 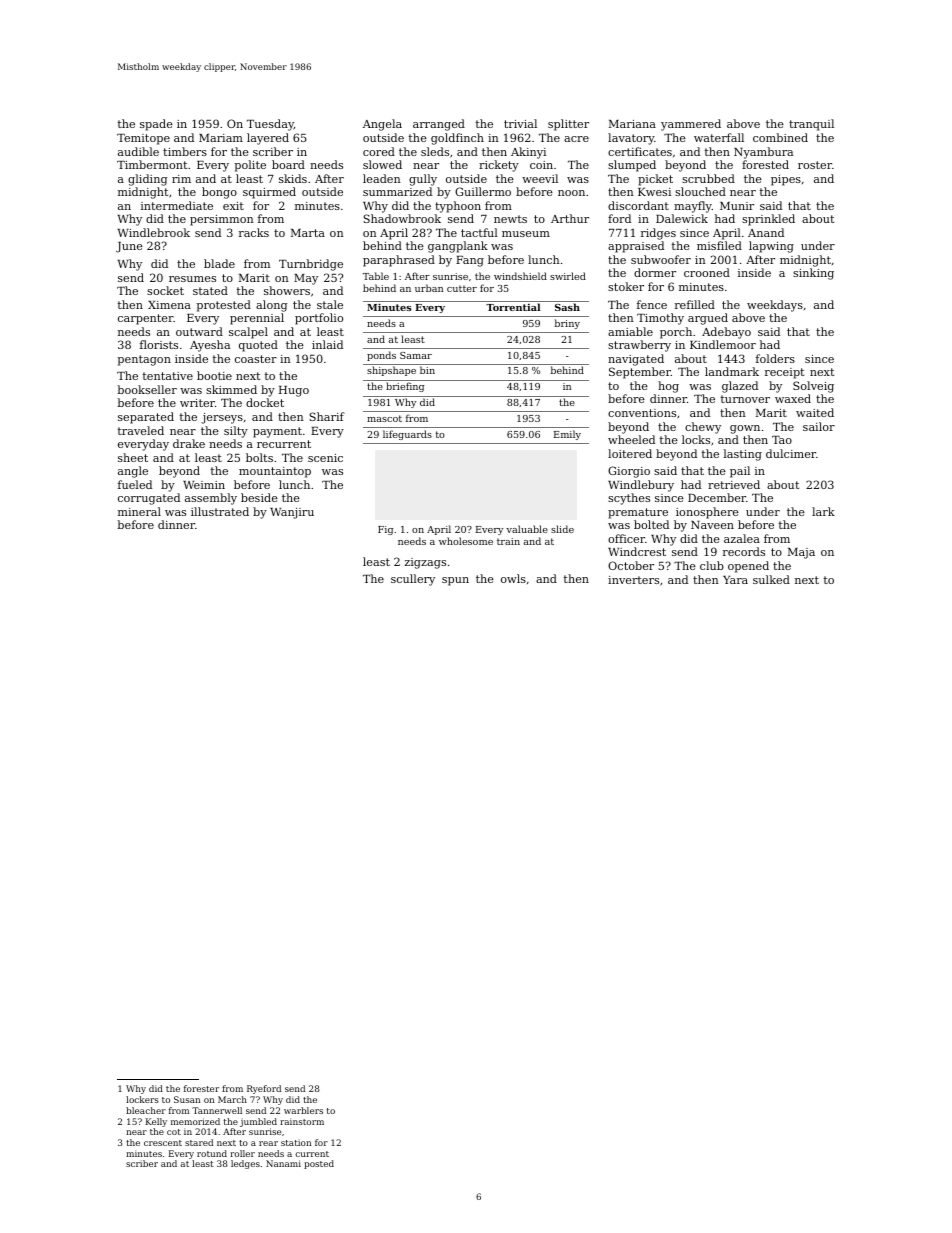 What do you see at coordinates (319, 319) in the screenshot?
I see `portfolio` at bounding box center [319, 319].
